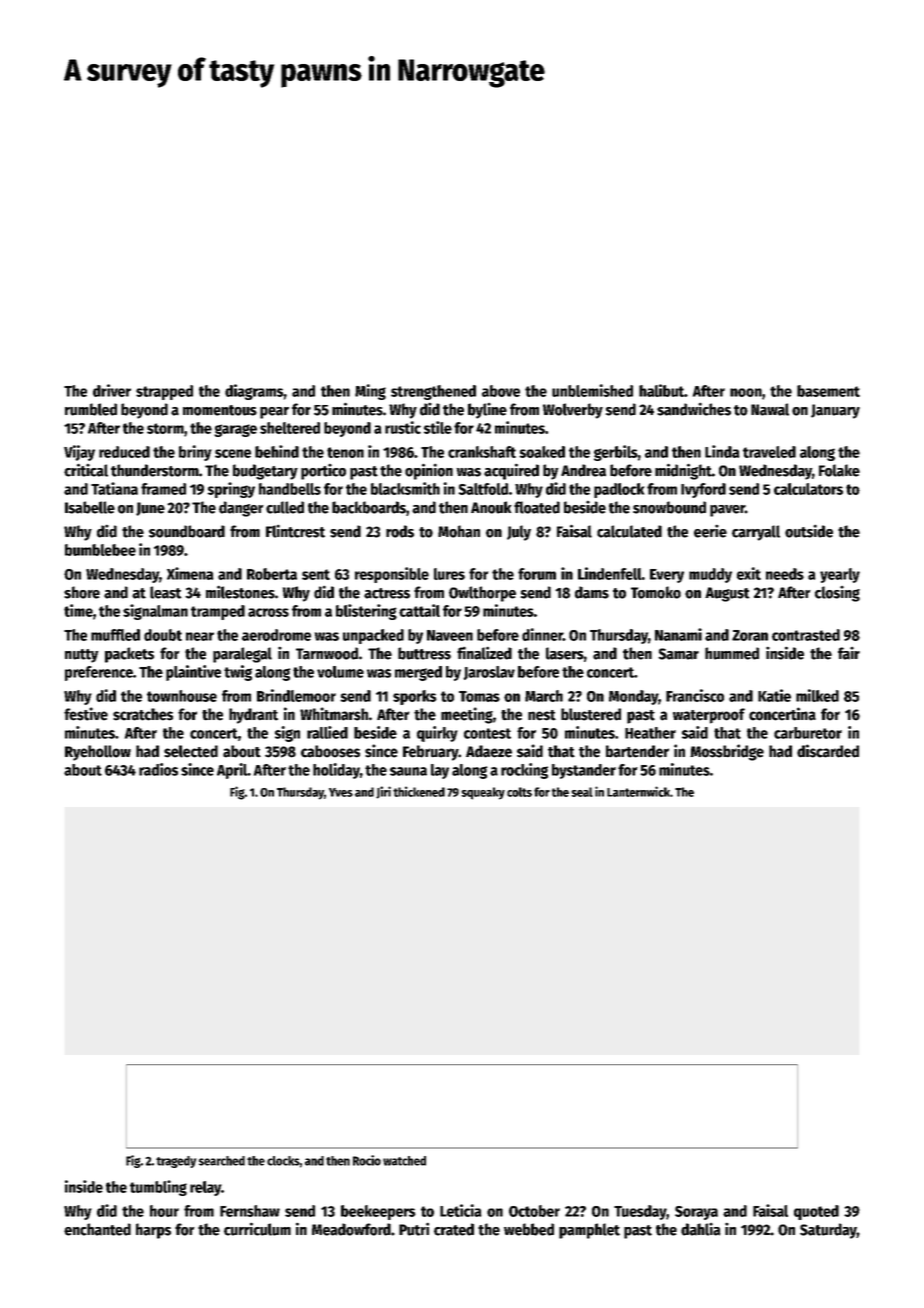  I want to click on Jaroslav, so click(489, 673).
